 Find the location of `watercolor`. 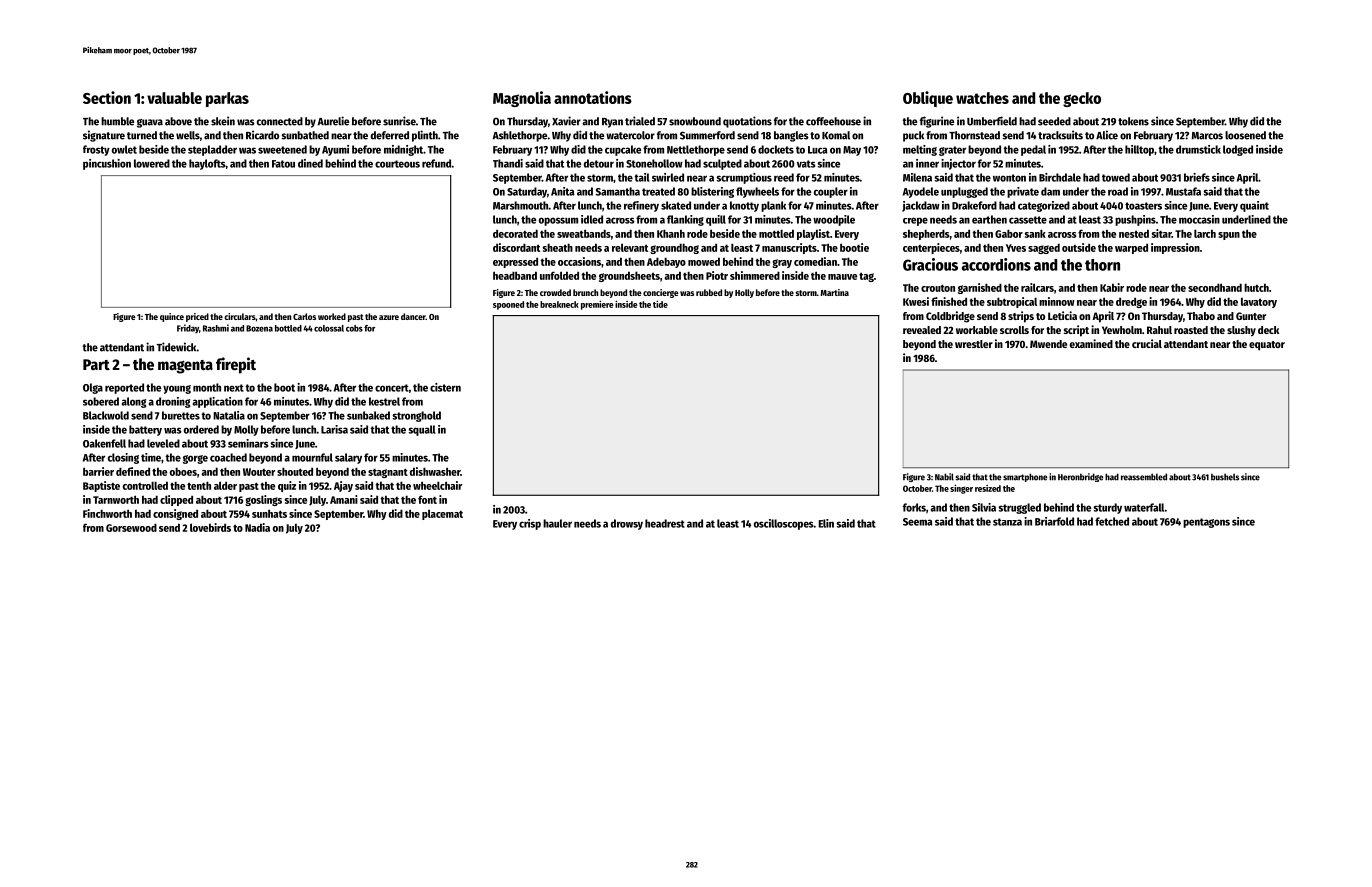

watercolor is located at coordinates (630, 135).
